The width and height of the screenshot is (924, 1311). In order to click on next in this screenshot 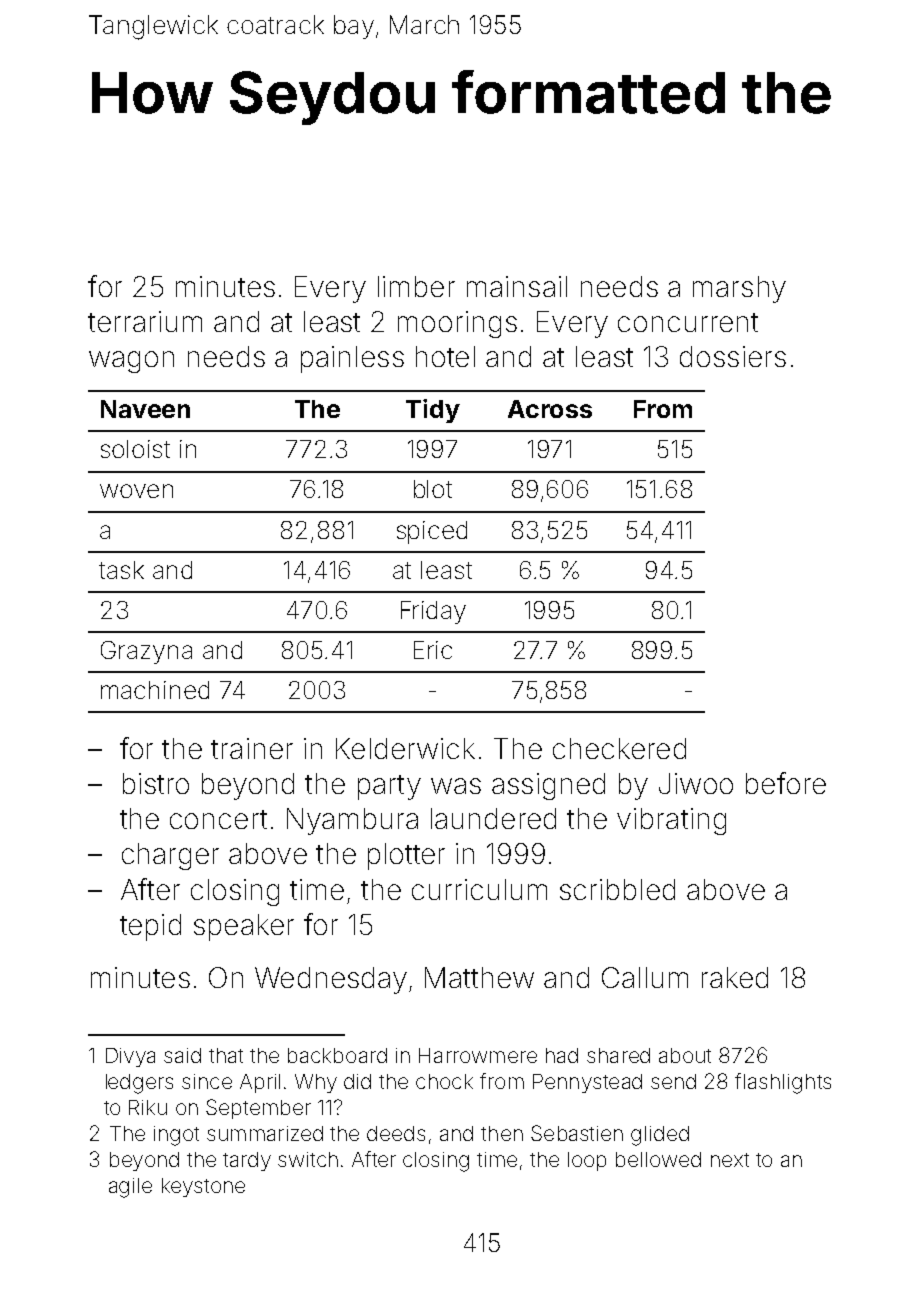, I will do `click(730, 1160)`.
